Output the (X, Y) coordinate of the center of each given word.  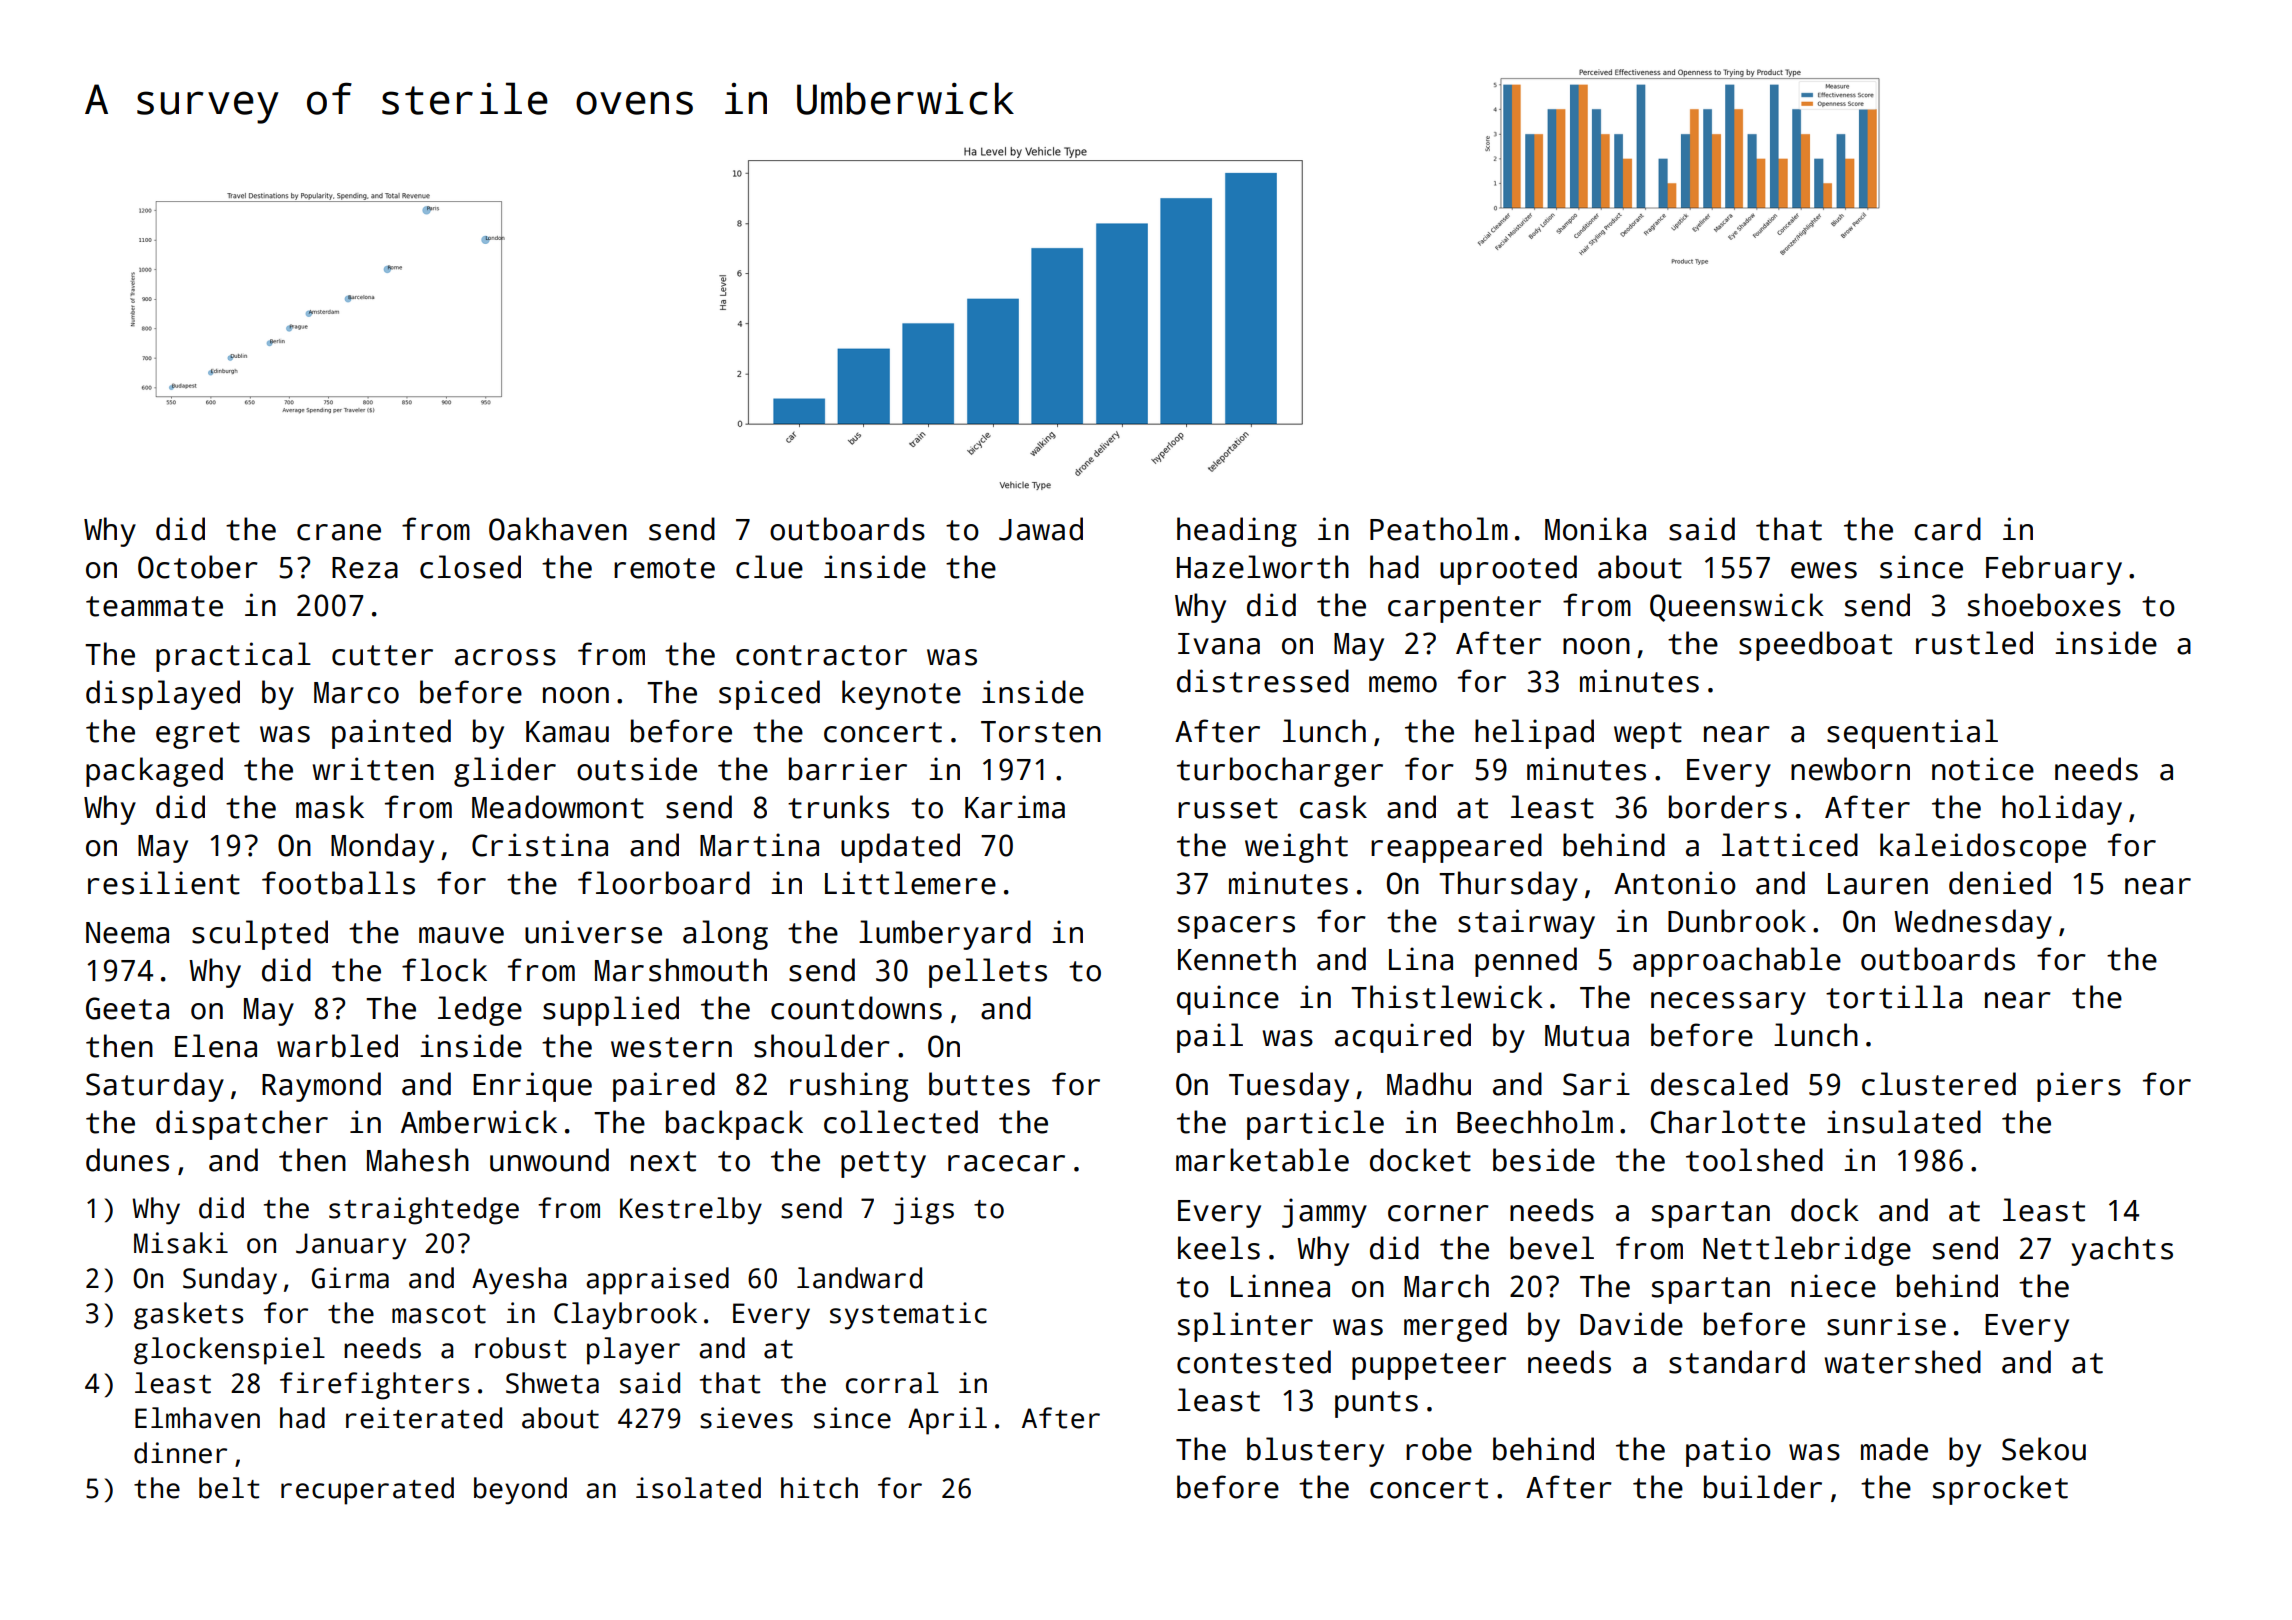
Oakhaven (558, 529)
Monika (1595, 529)
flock (444, 970)
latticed (1790, 845)
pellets (988, 973)
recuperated (367, 1491)
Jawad (1041, 529)
